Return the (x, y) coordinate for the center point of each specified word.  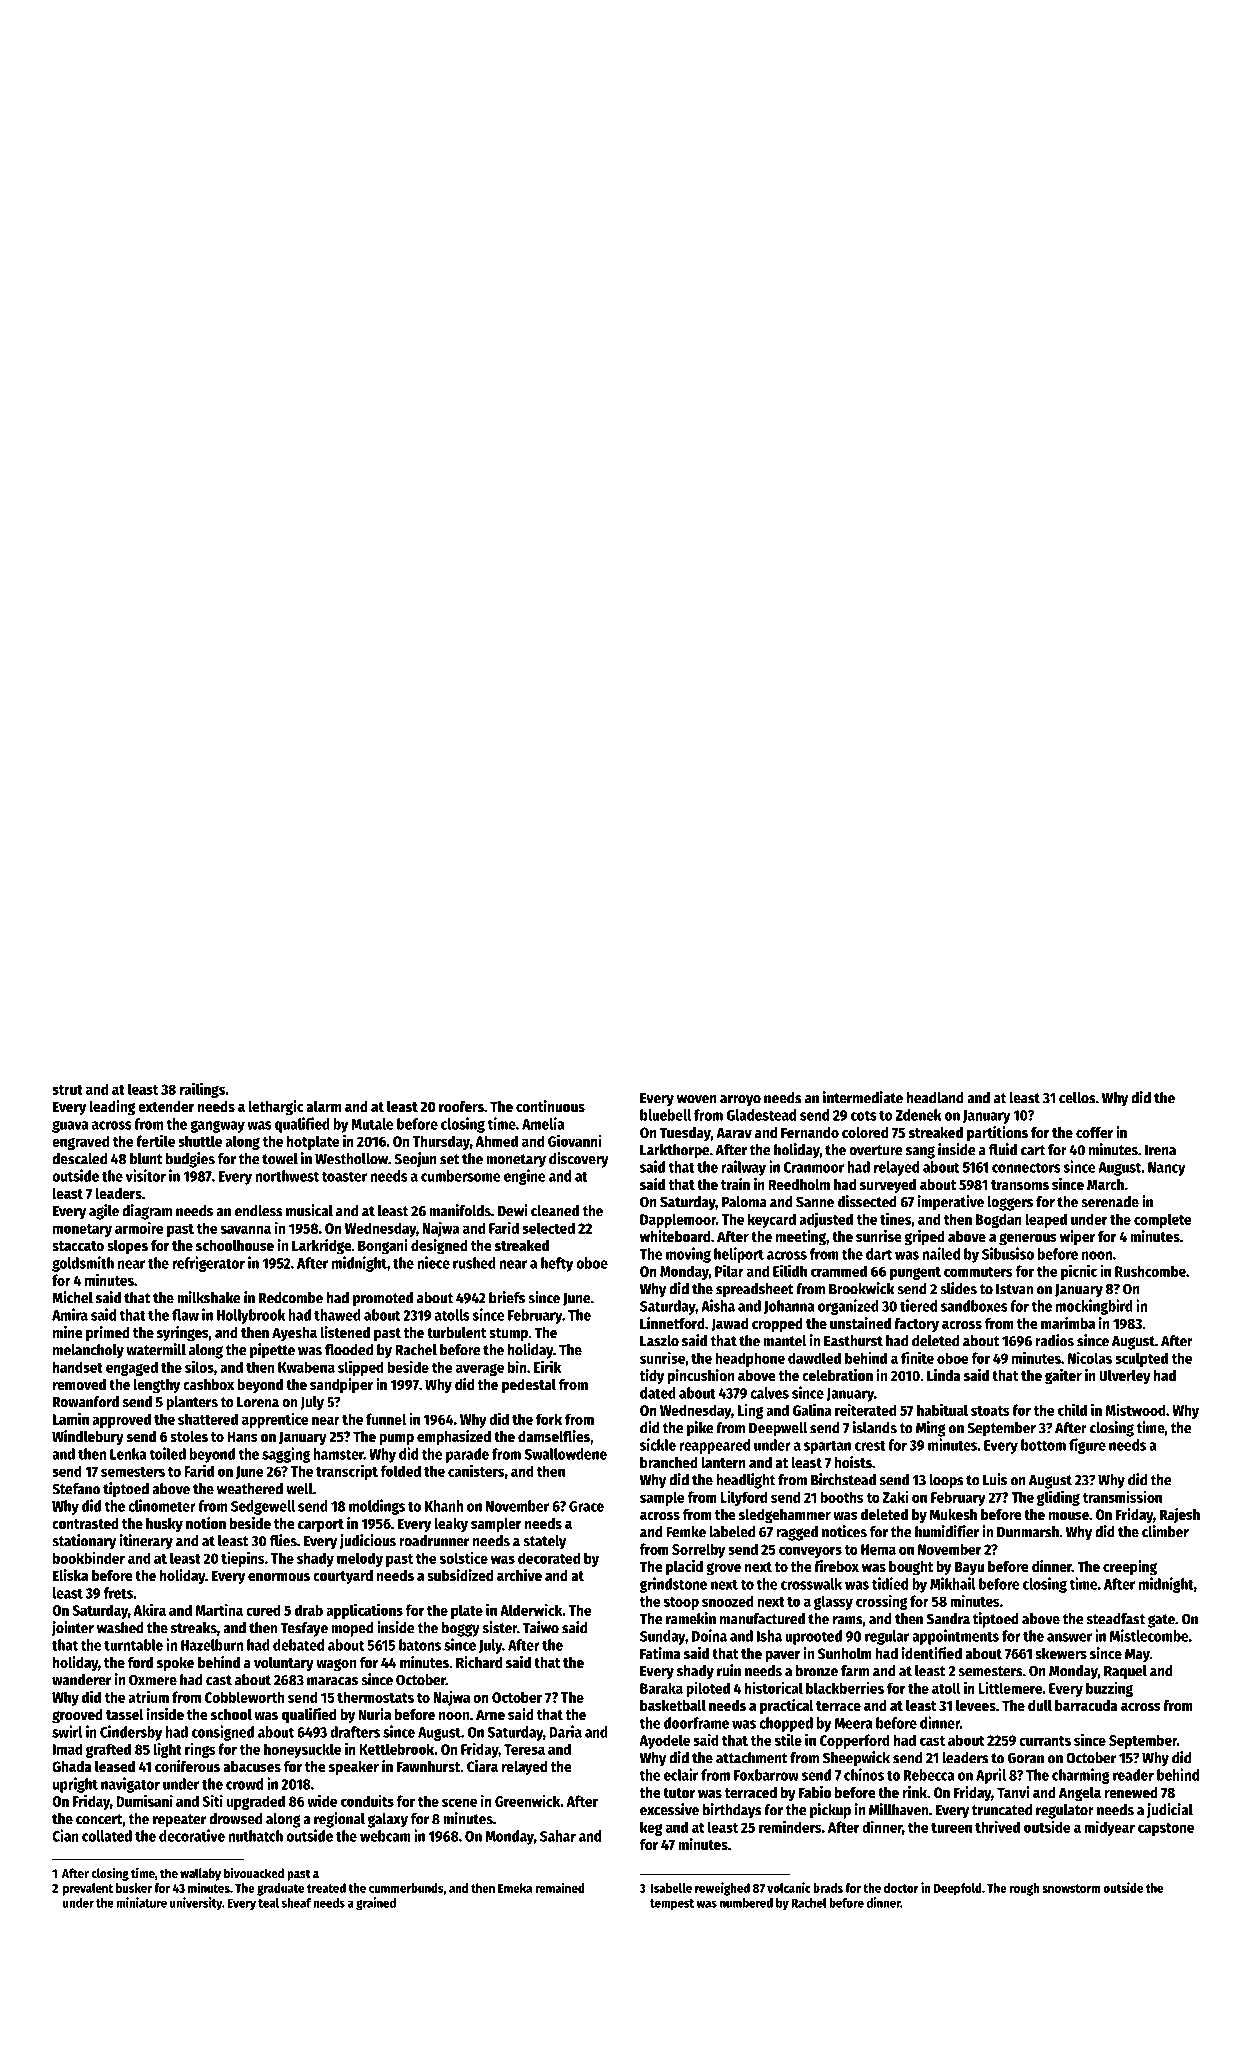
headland (935, 1098)
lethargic (276, 1108)
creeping (1130, 1568)
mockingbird (1094, 1307)
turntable (133, 1645)
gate (1161, 1621)
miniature (142, 1902)
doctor (901, 1888)
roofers (461, 1106)
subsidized (460, 1575)
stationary (84, 1542)
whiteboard (675, 1236)
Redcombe (291, 1298)
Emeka (515, 1888)
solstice (463, 1557)
